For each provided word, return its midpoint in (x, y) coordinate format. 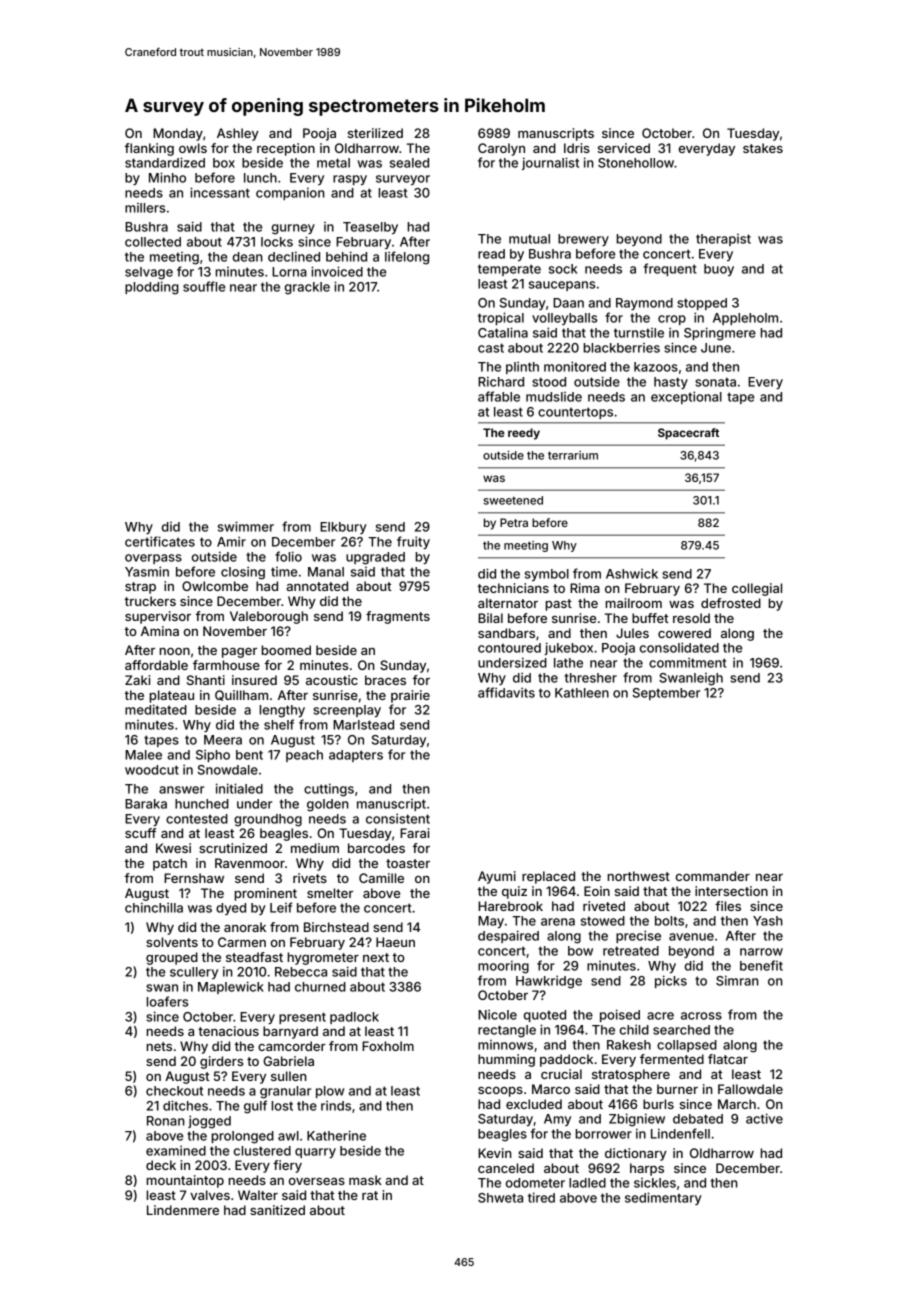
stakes (763, 148)
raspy (350, 180)
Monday (178, 134)
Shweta (500, 1198)
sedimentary (663, 1198)
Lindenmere (183, 1210)
